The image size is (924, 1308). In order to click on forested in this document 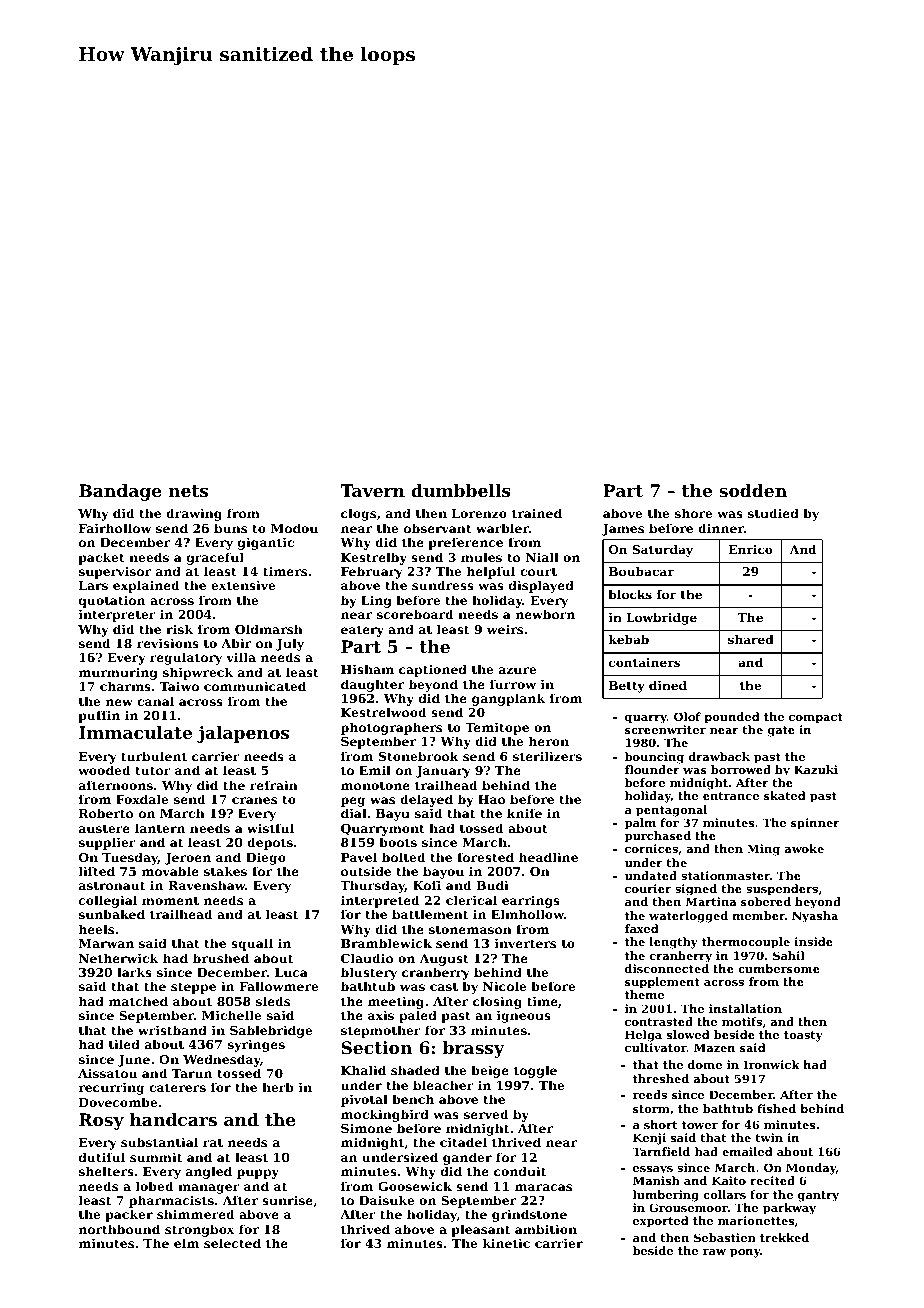, I will do `click(485, 857)`.
